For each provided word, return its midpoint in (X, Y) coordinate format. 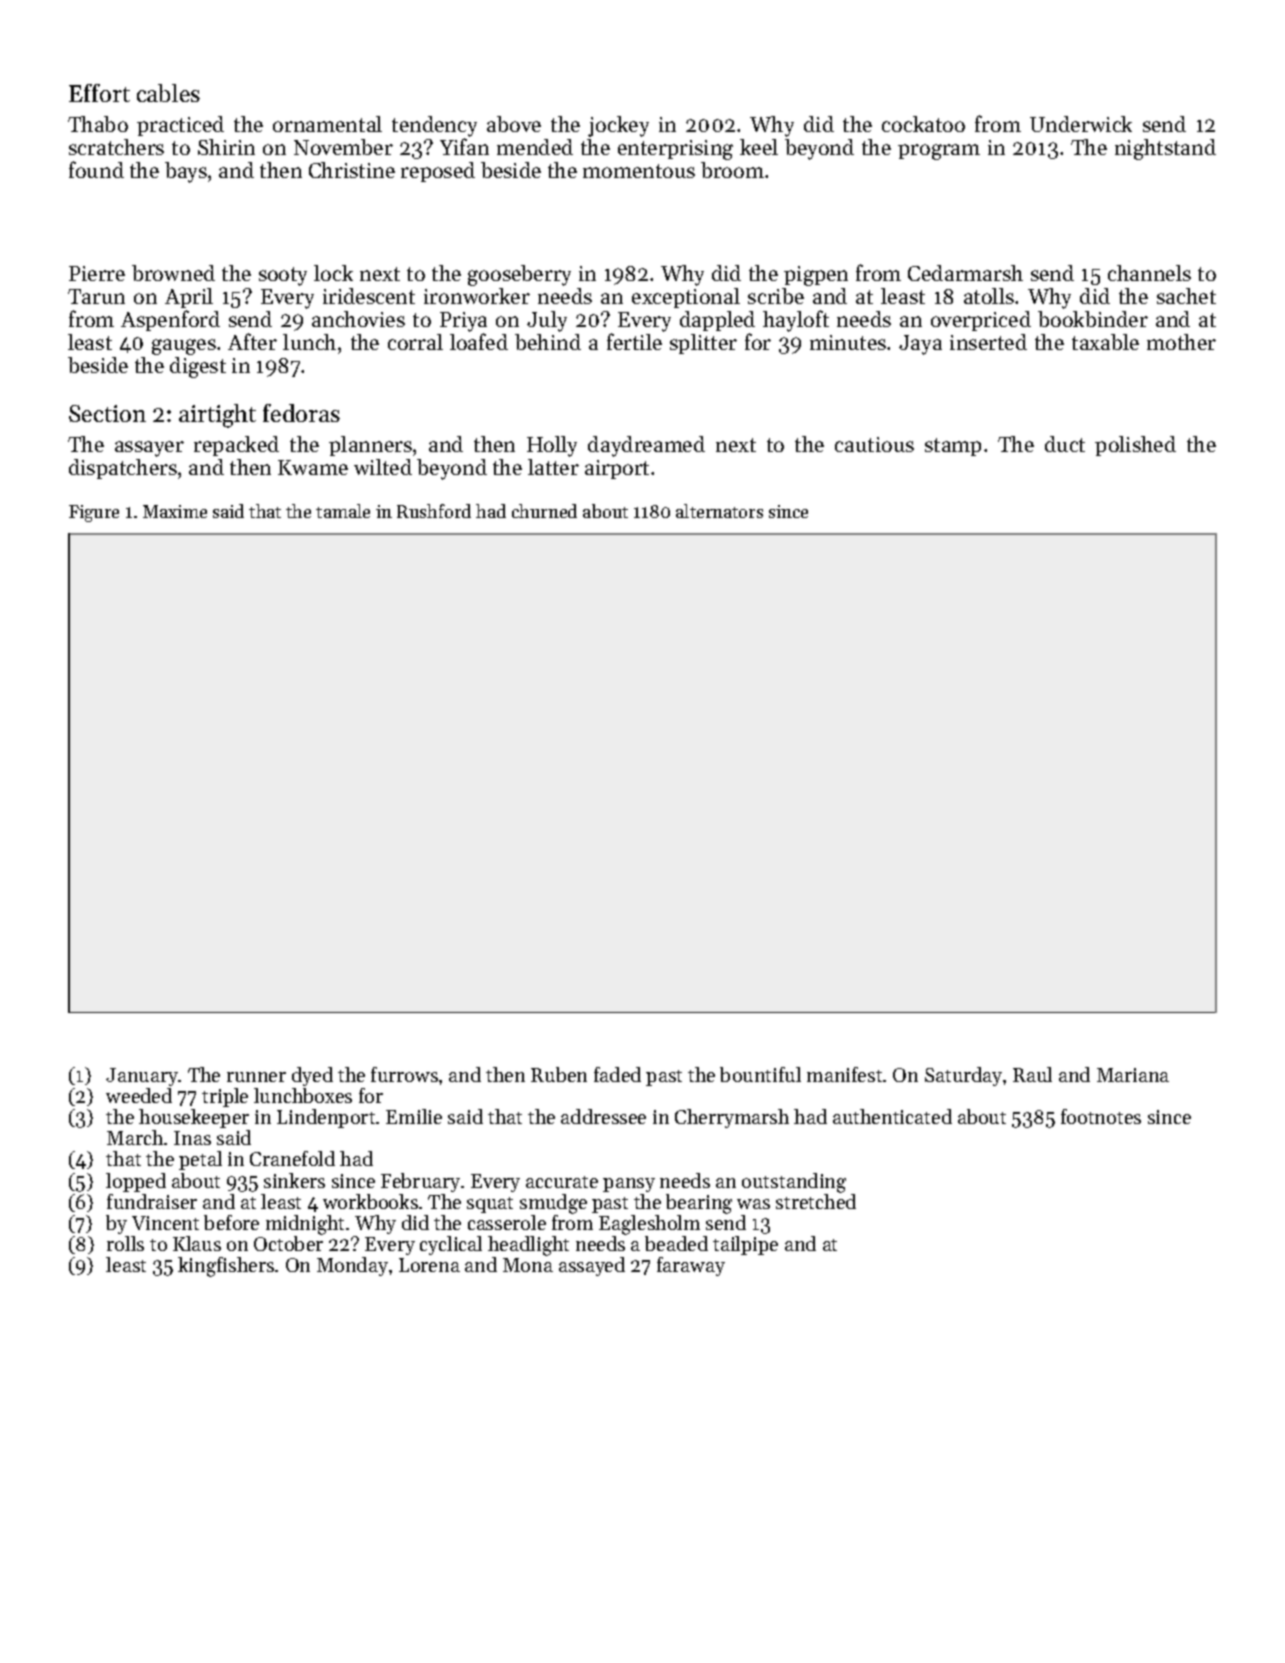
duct (1065, 444)
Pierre (97, 273)
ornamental (327, 124)
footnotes (1101, 1116)
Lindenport (326, 1118)
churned (544, 511)
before (231, 1222)
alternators (719, 511)
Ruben (559, 1074)
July (547, 321)
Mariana (1133, 1075)
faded (617, 1074)
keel (759, 147)
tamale (343, 511)
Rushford (434, 511)
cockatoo (923, 124)
